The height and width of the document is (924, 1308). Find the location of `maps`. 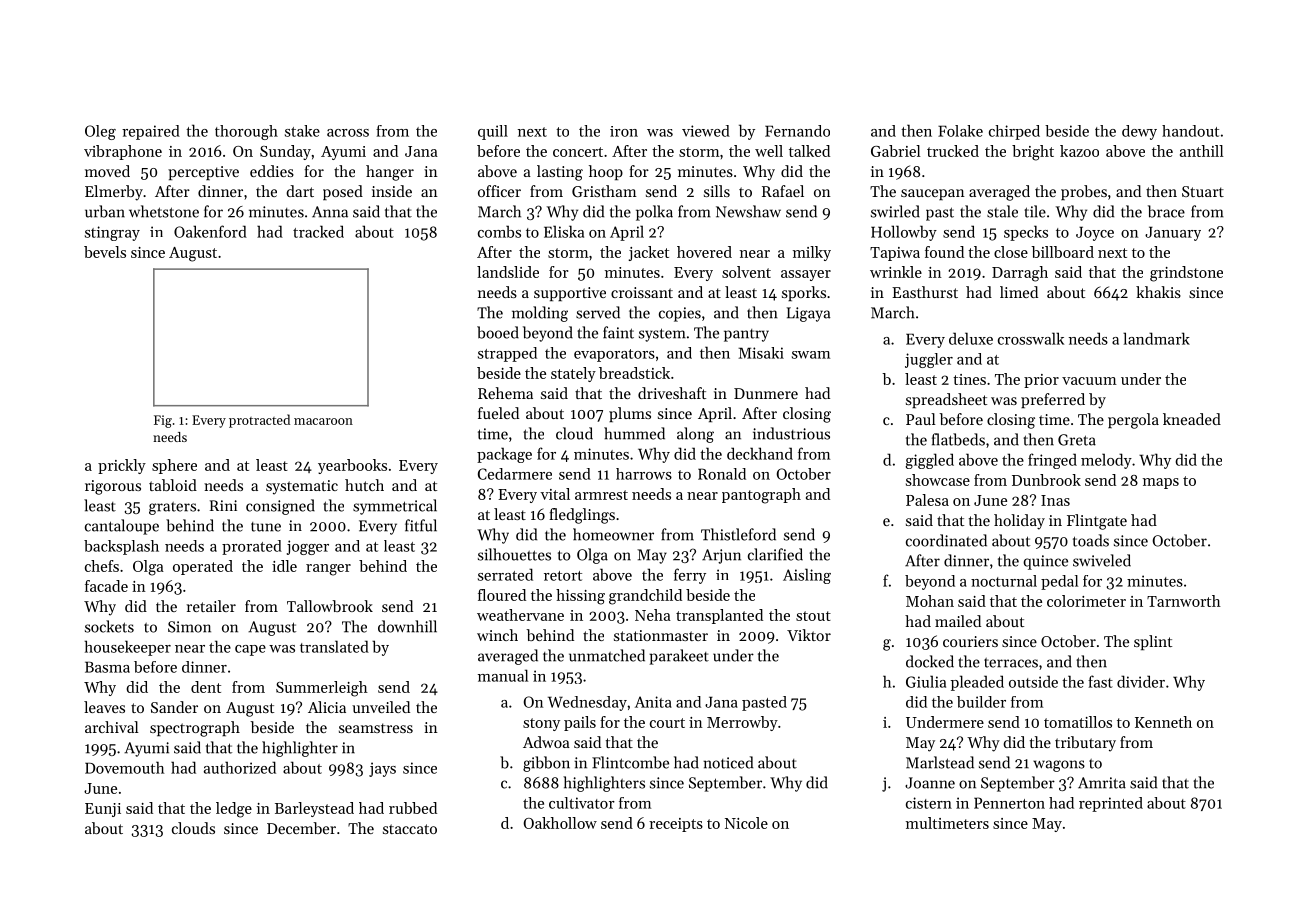

maps is located at coordinates (1161, 483).
